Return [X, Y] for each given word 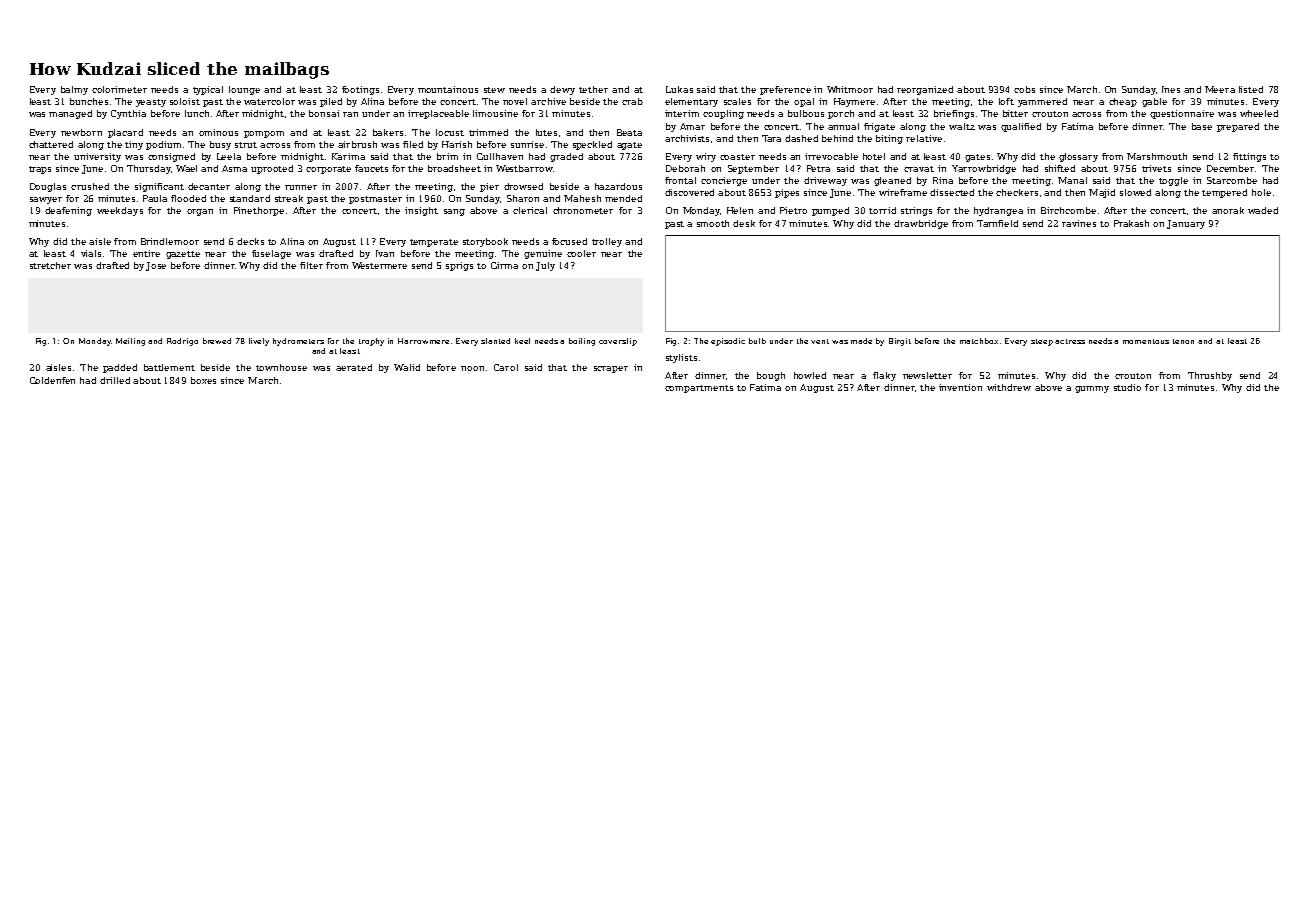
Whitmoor [850, 89]
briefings [954, 114]
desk [744, 223]
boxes [203, 380]
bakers [388, 132]
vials [91, 253]
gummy [1092, 389]
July [545, 266]
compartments [699, 389]
